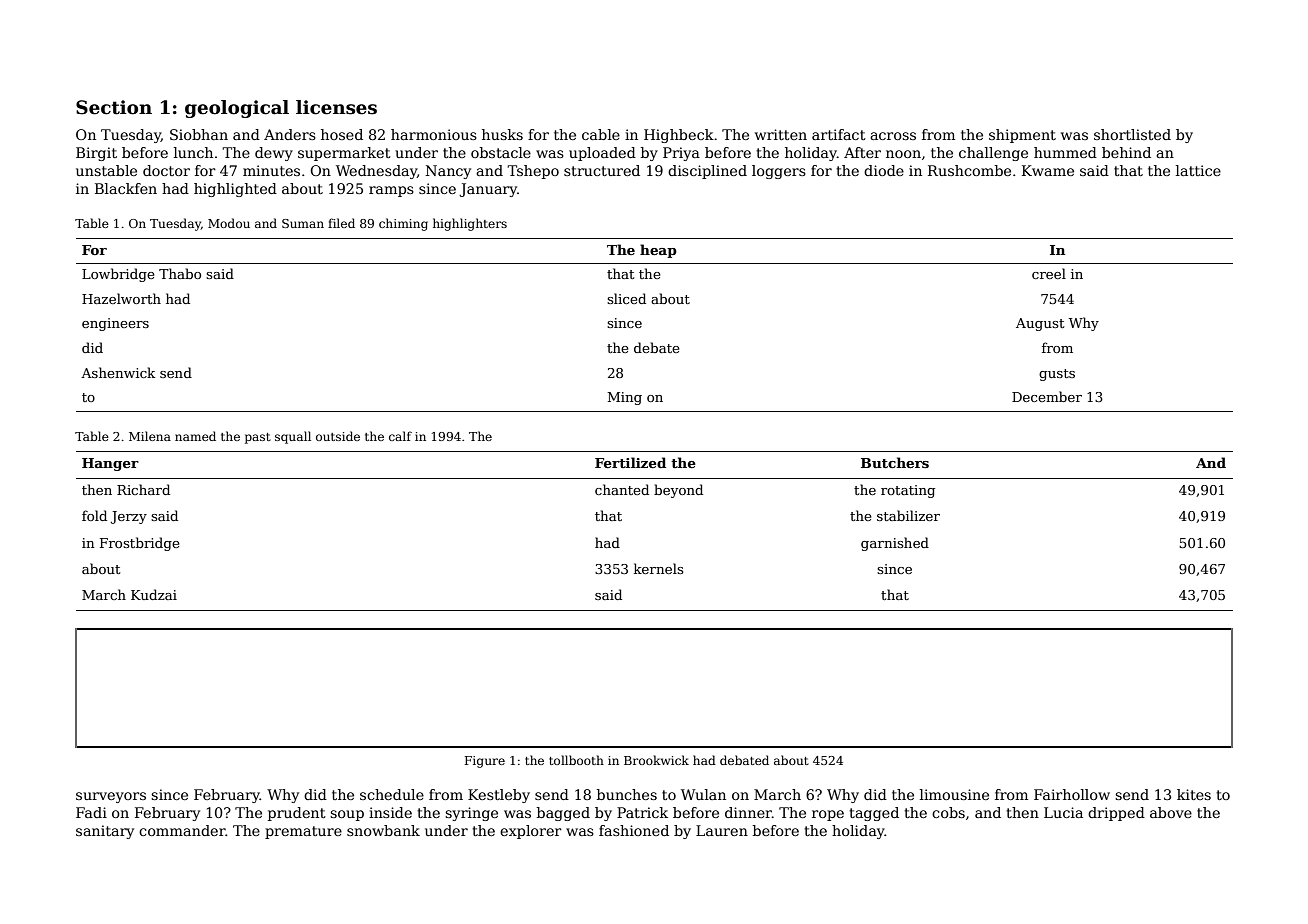 This image has width=1308, height=924. Describe the element at coordinates (237, 109) in the image. I see `geological` at that location.
